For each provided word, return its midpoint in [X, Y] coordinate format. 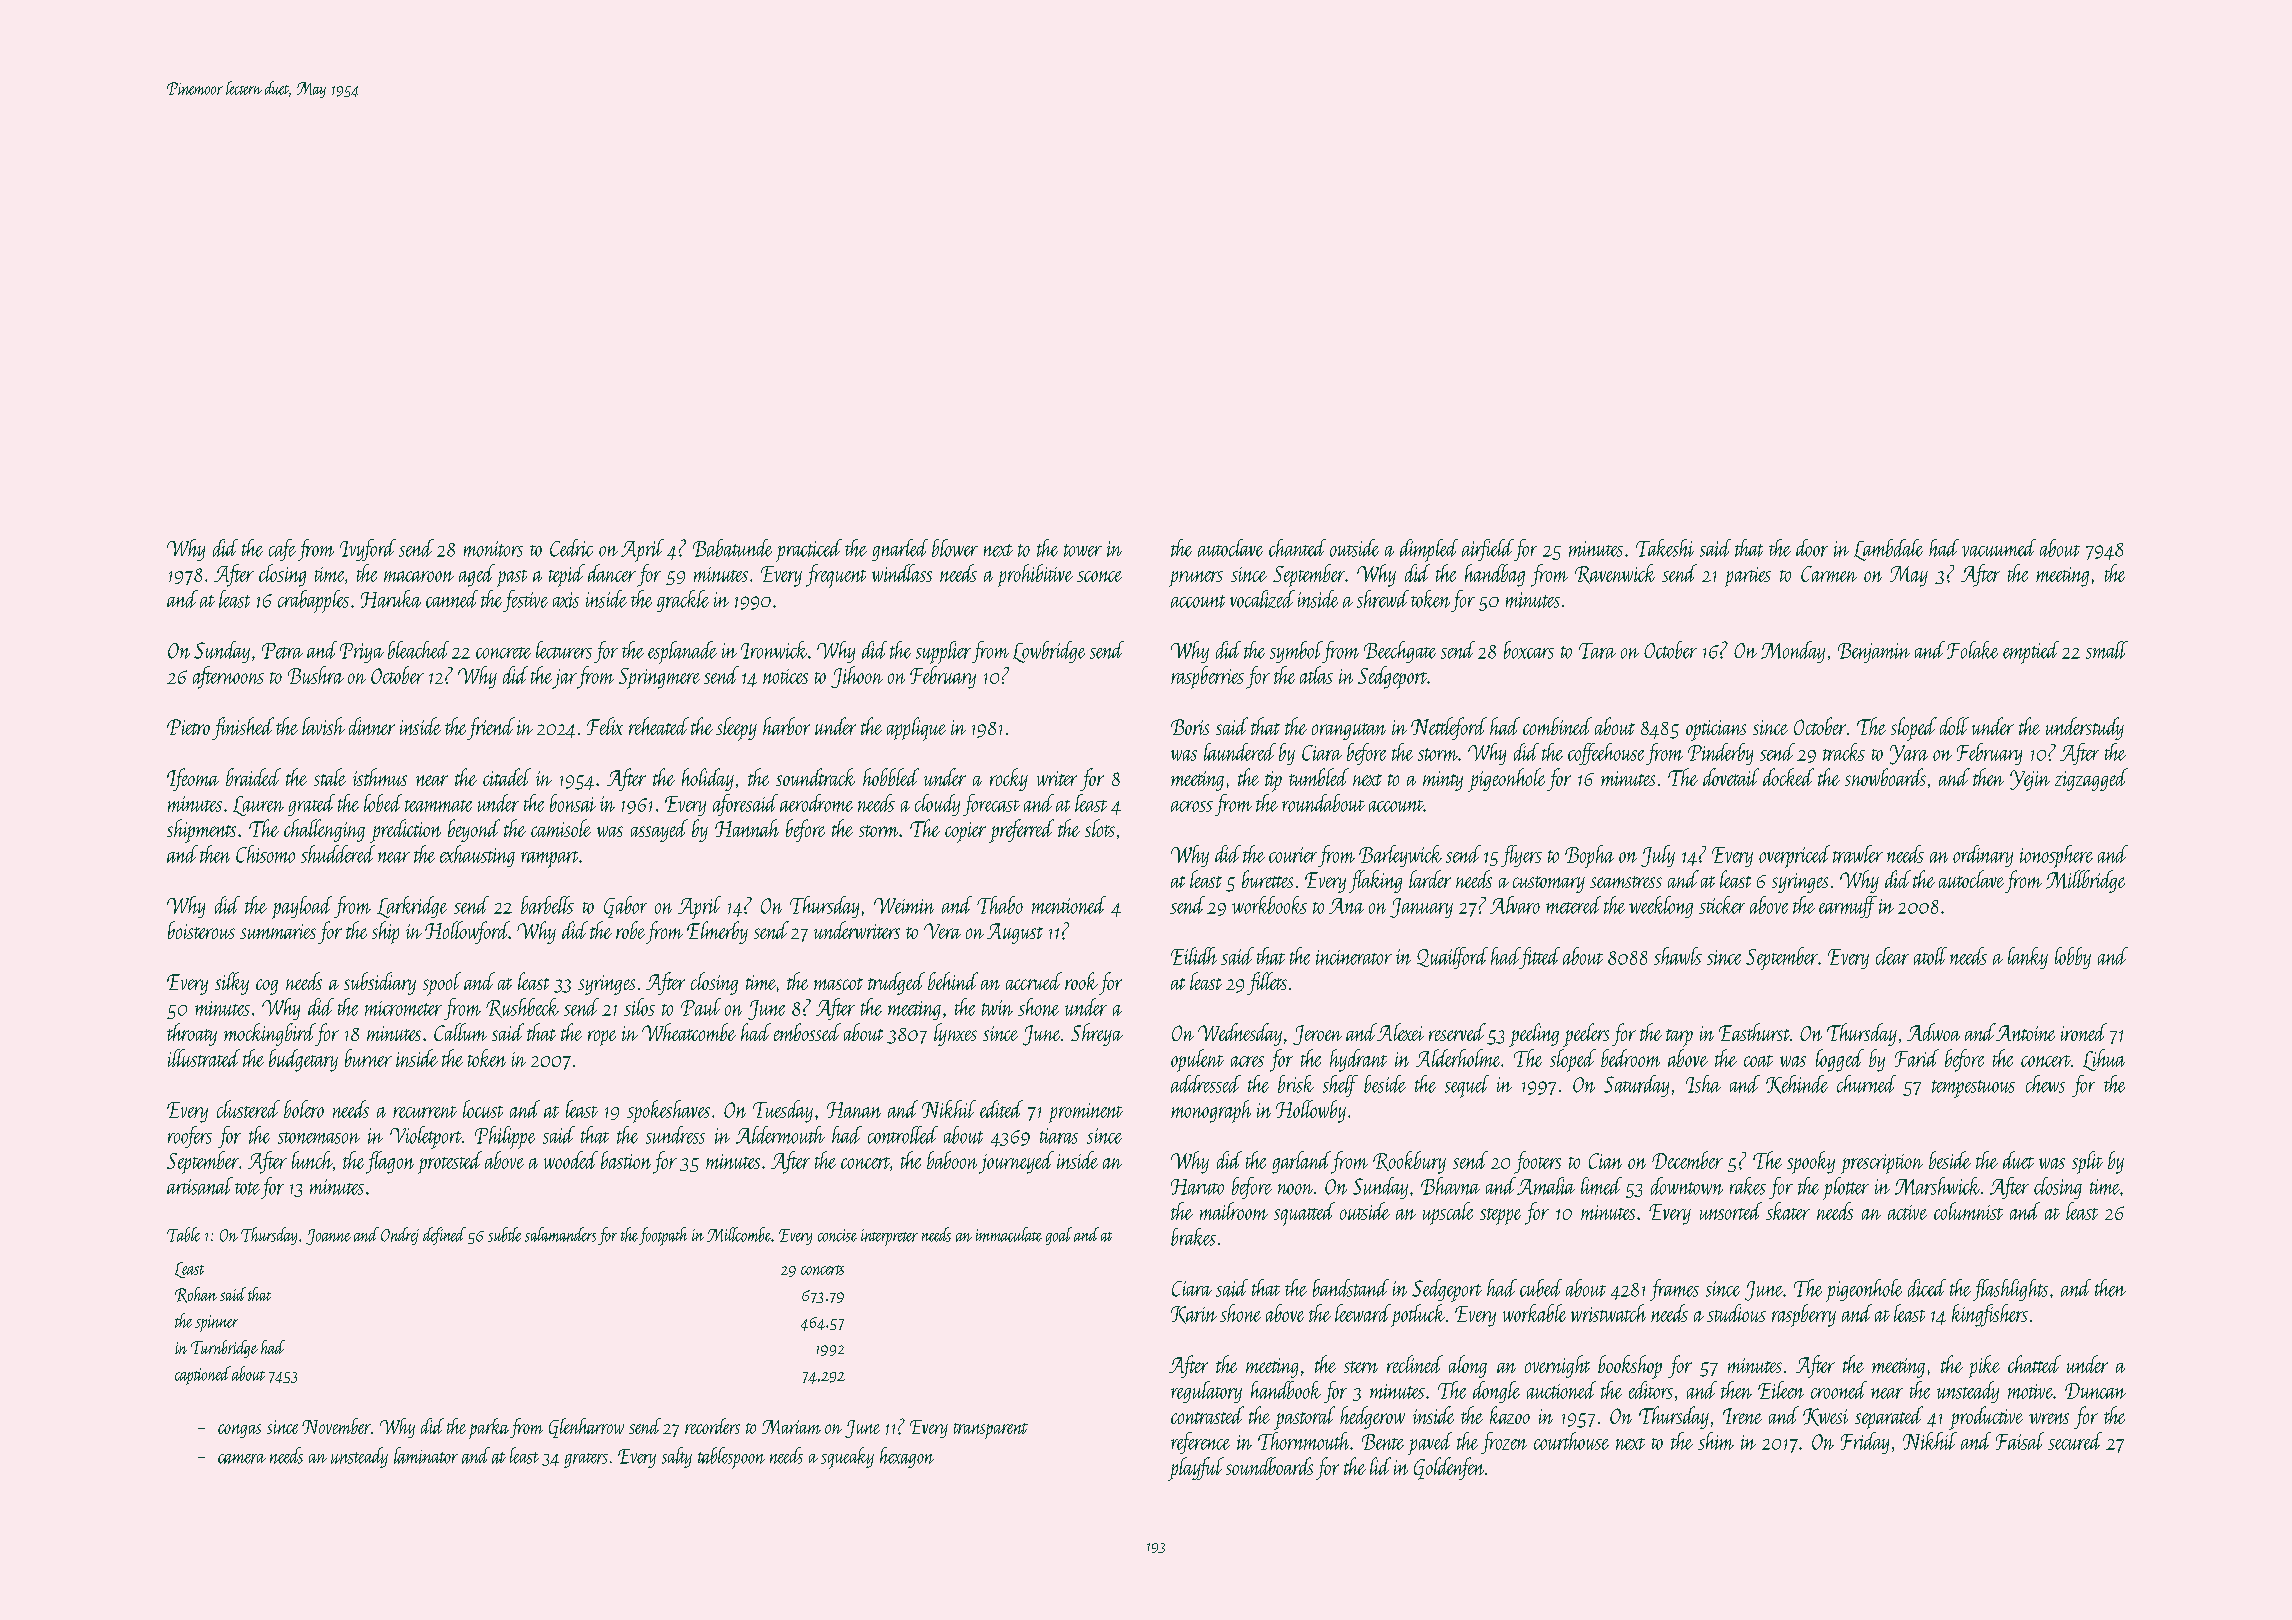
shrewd [1383, 599]
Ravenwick [1615, 574]
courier [1293, 855]
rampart [549, 859]
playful [1196, 1469]
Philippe [505, 1137]
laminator [426, 1455]
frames [1674, 1290]
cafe [282, 550]
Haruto [1197, 1187]
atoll [1930, 956]
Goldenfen [1449, 1468]
